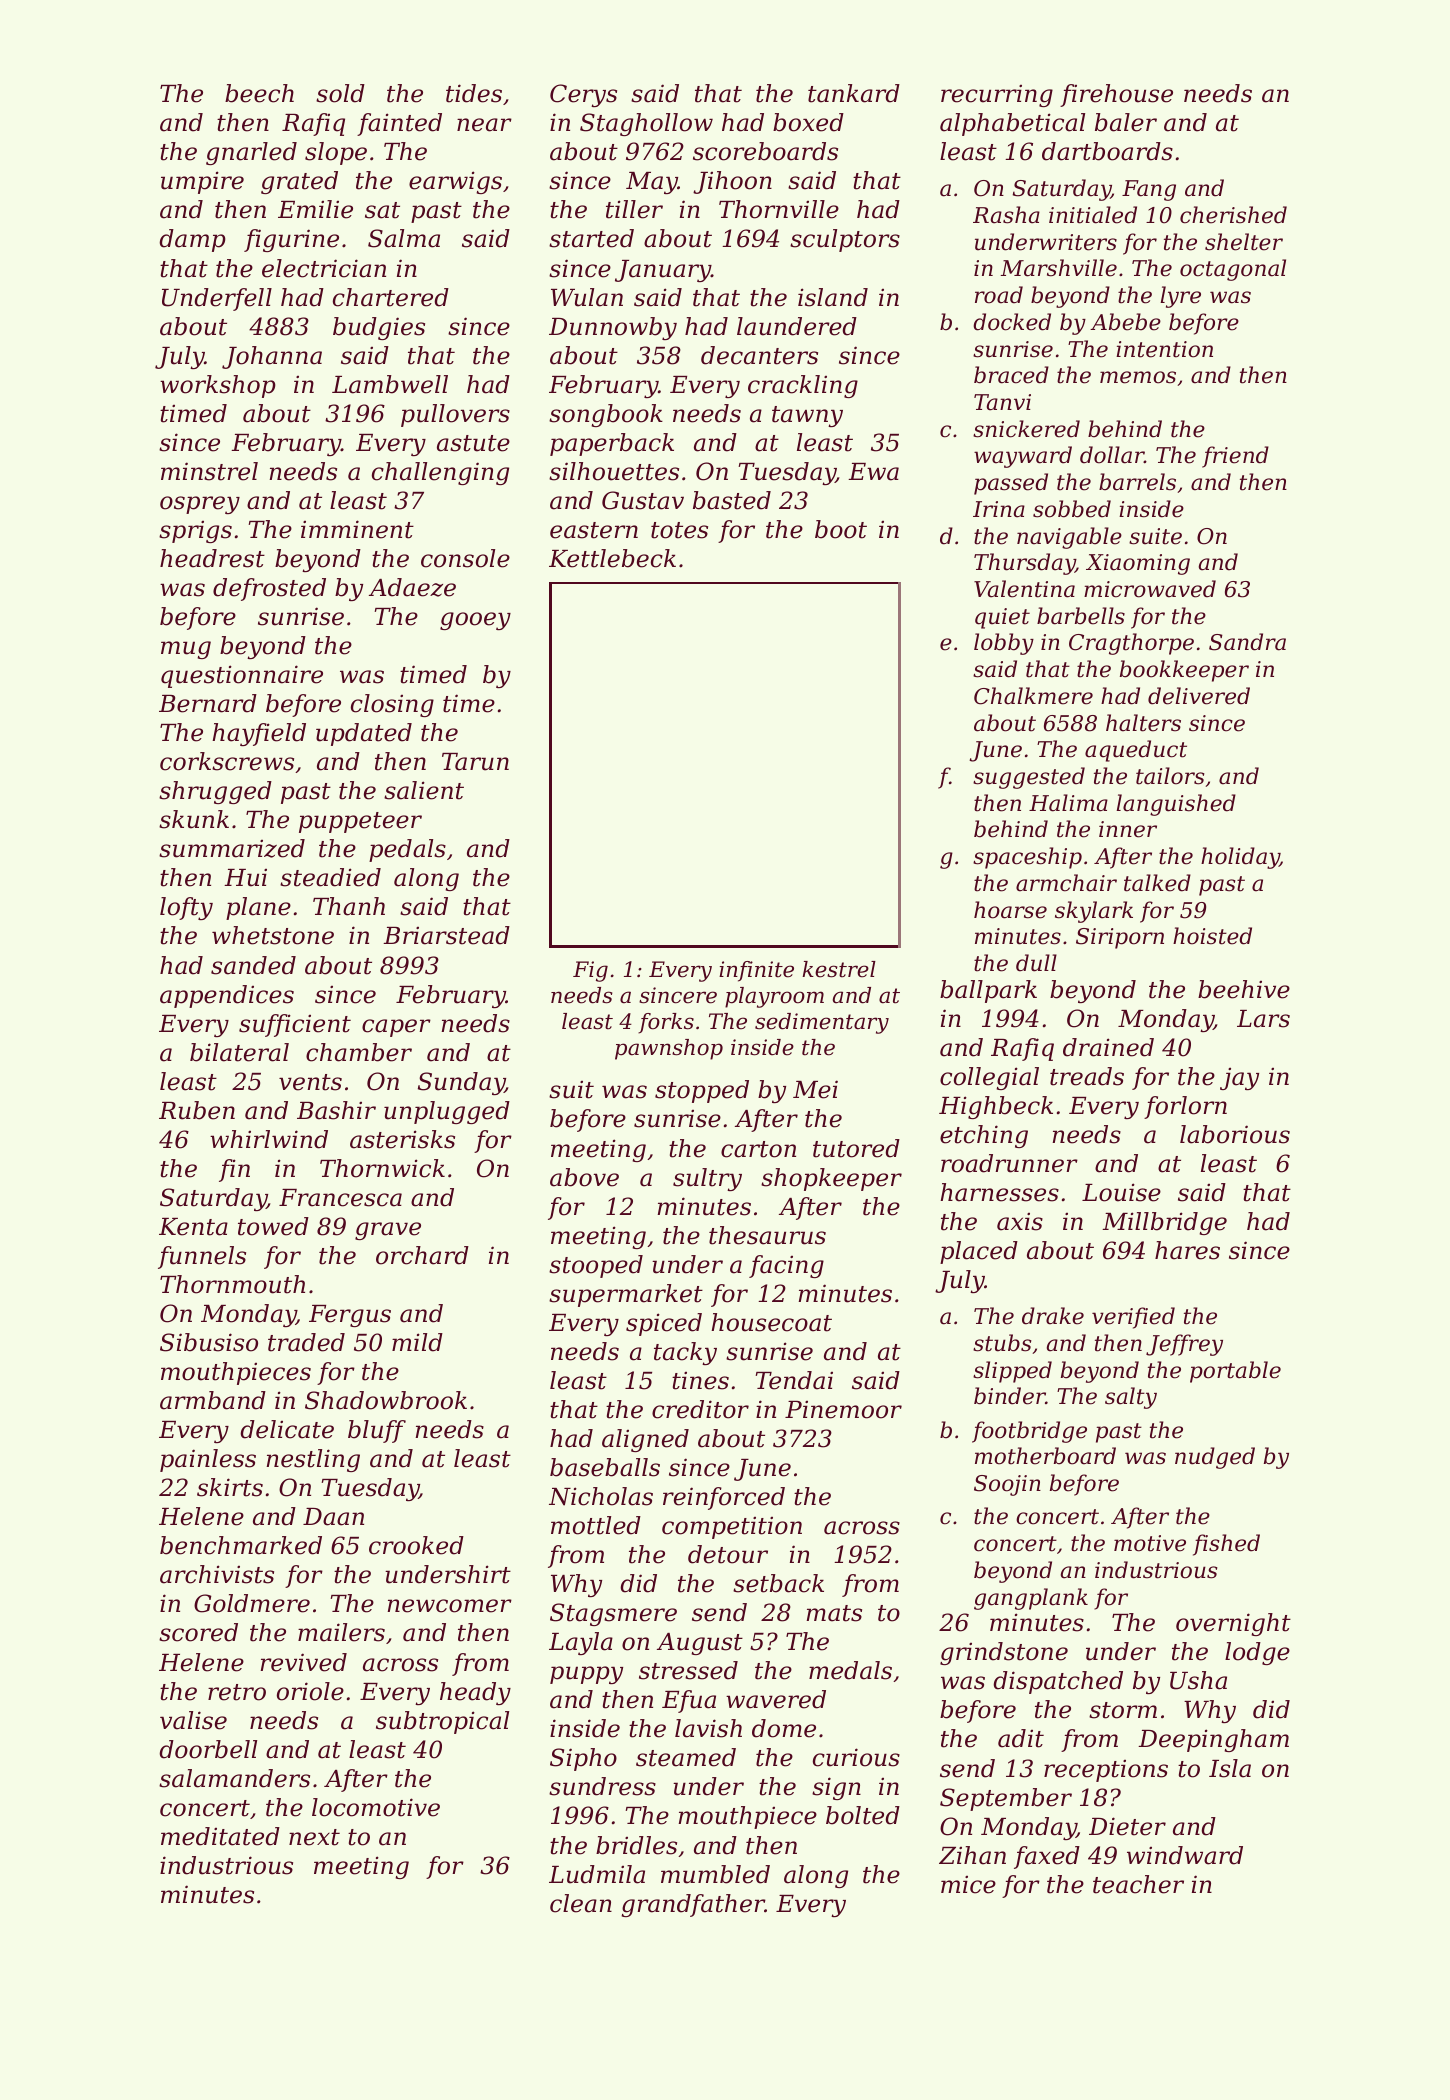  Describe the element at coordinates (596, 1266) in the screenshot. I see `stooped` at that location.
